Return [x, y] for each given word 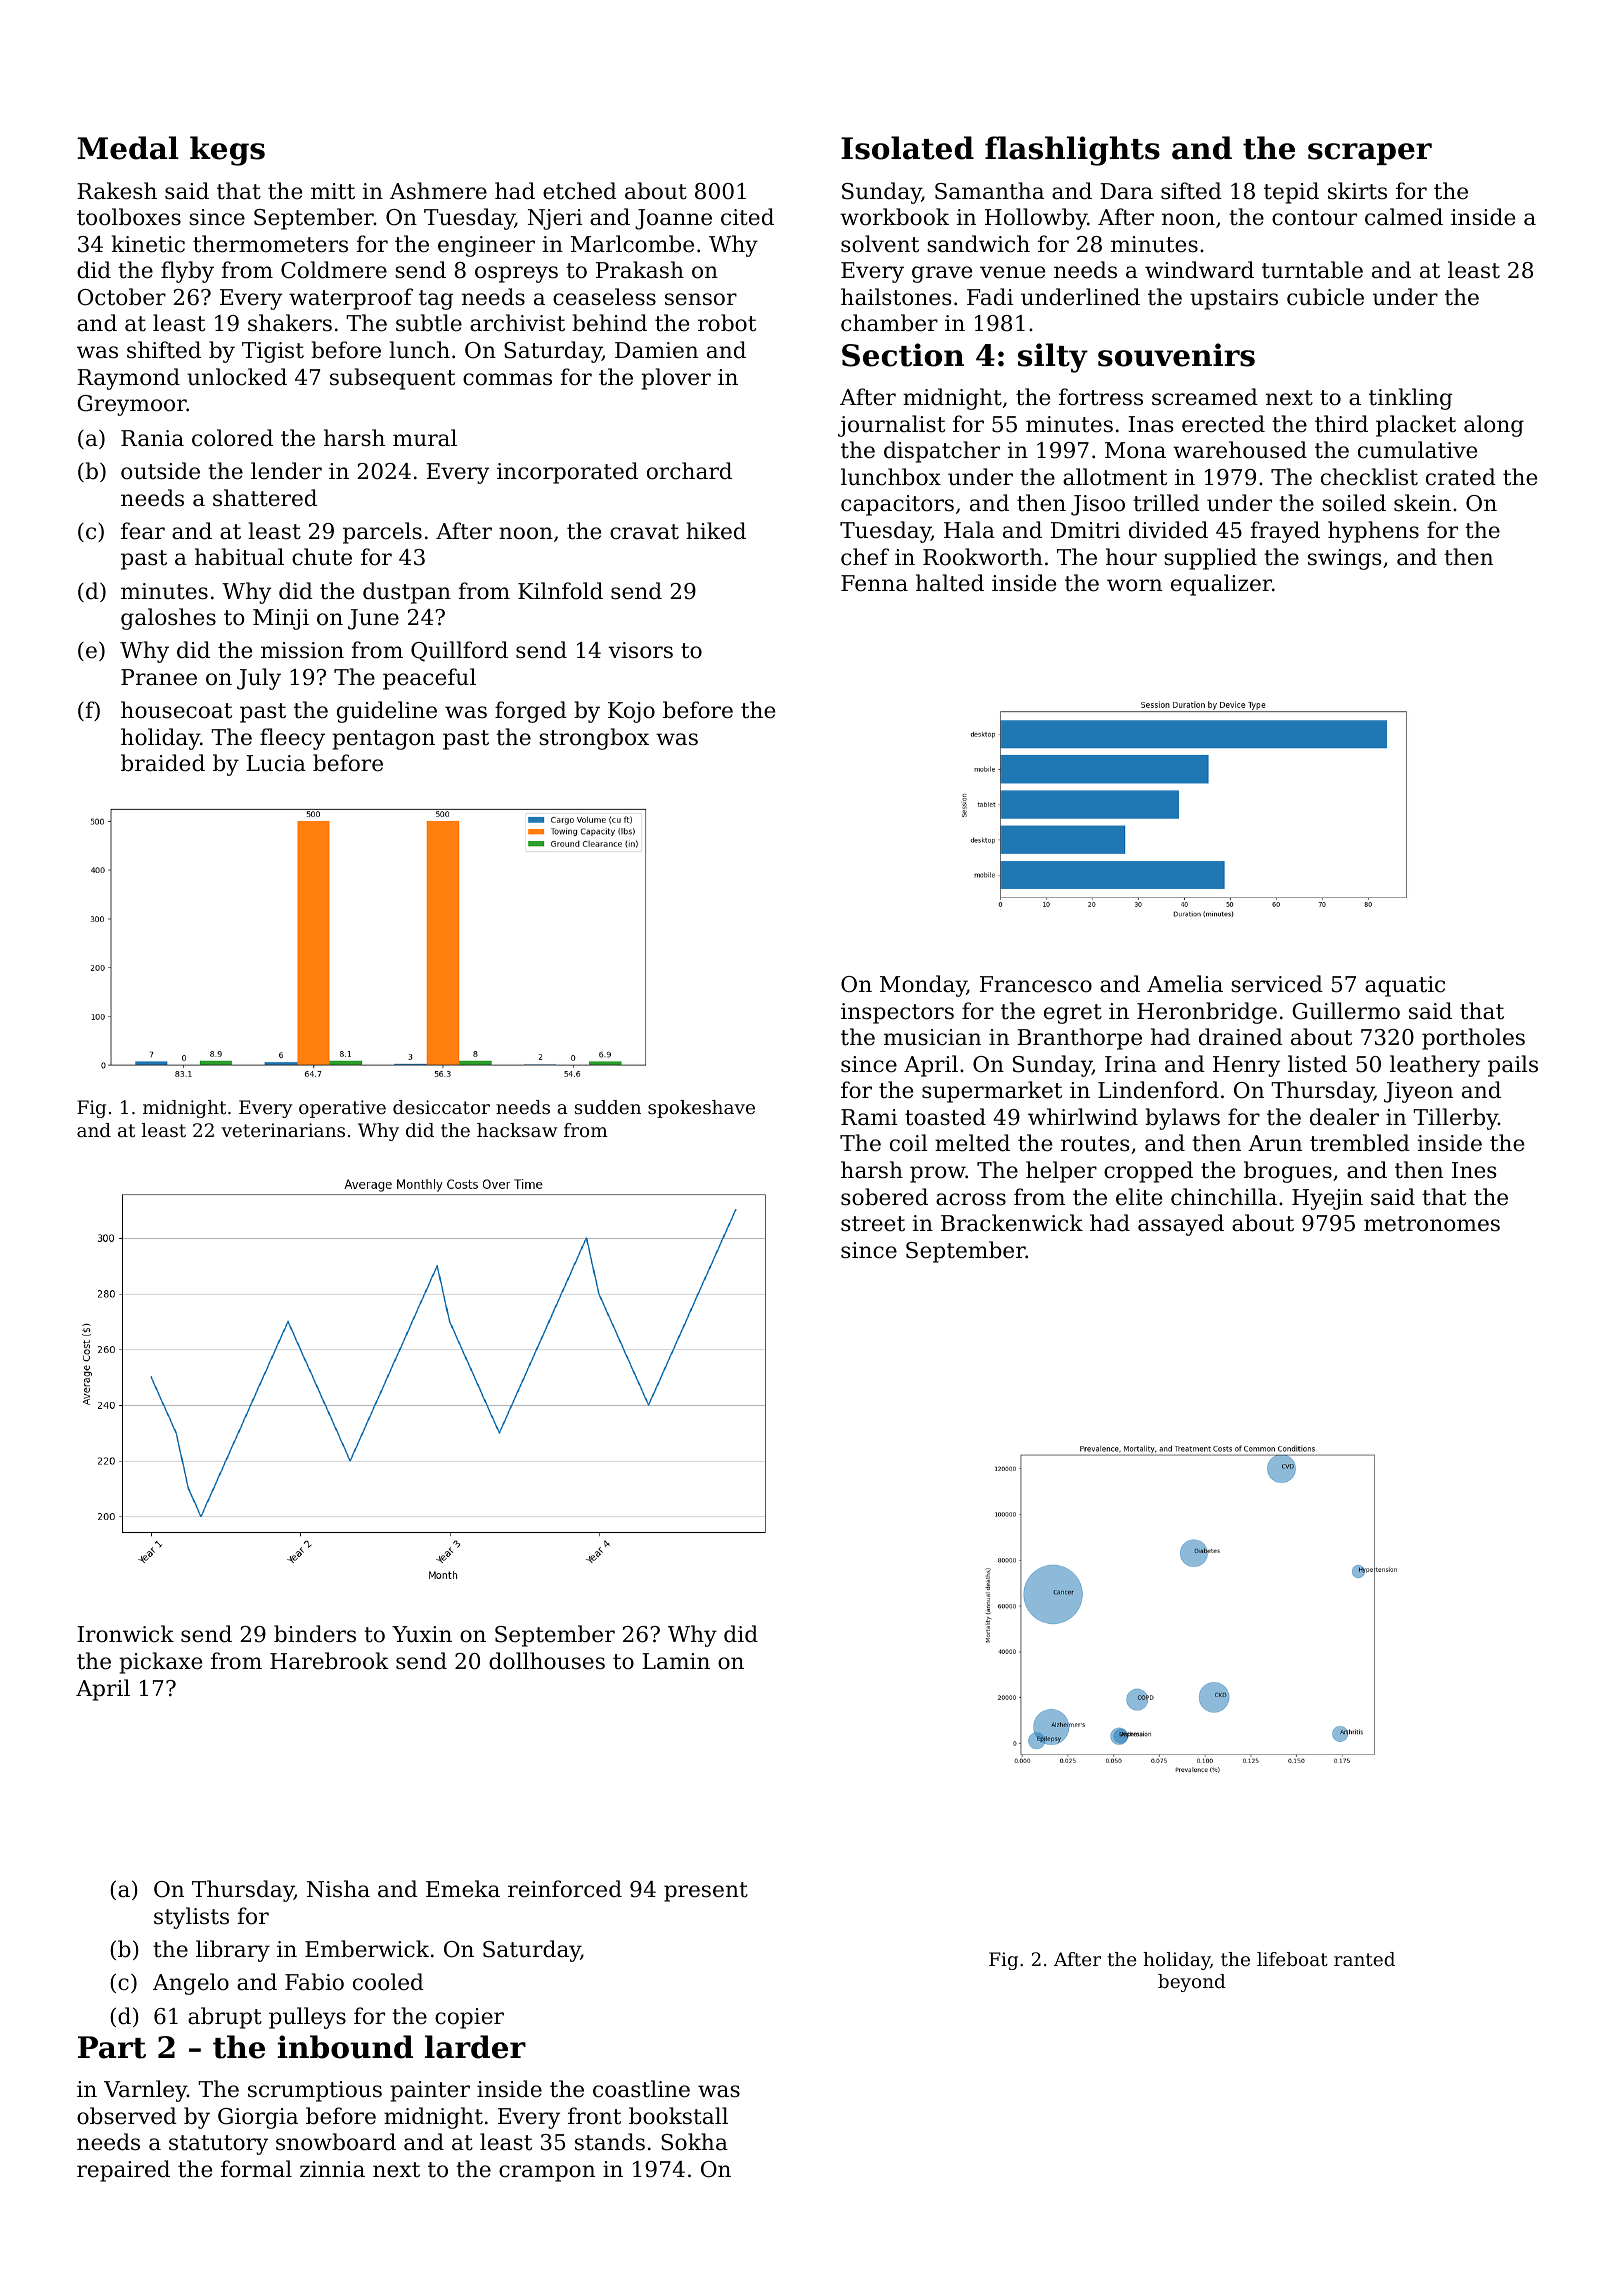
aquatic [1405, 986]
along [1494, 426]
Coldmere [334, 270]
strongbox [594, 739]
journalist [891, 426]
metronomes [1432, 1224]
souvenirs [1176, 355]
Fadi [990, 297]
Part [112, 2047]
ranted [1364, 1959]
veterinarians [283, 1130]
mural [425, 438]
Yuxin [422, 1634]
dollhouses [547, 1661]
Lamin [676, 1661]
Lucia [276, 763]
